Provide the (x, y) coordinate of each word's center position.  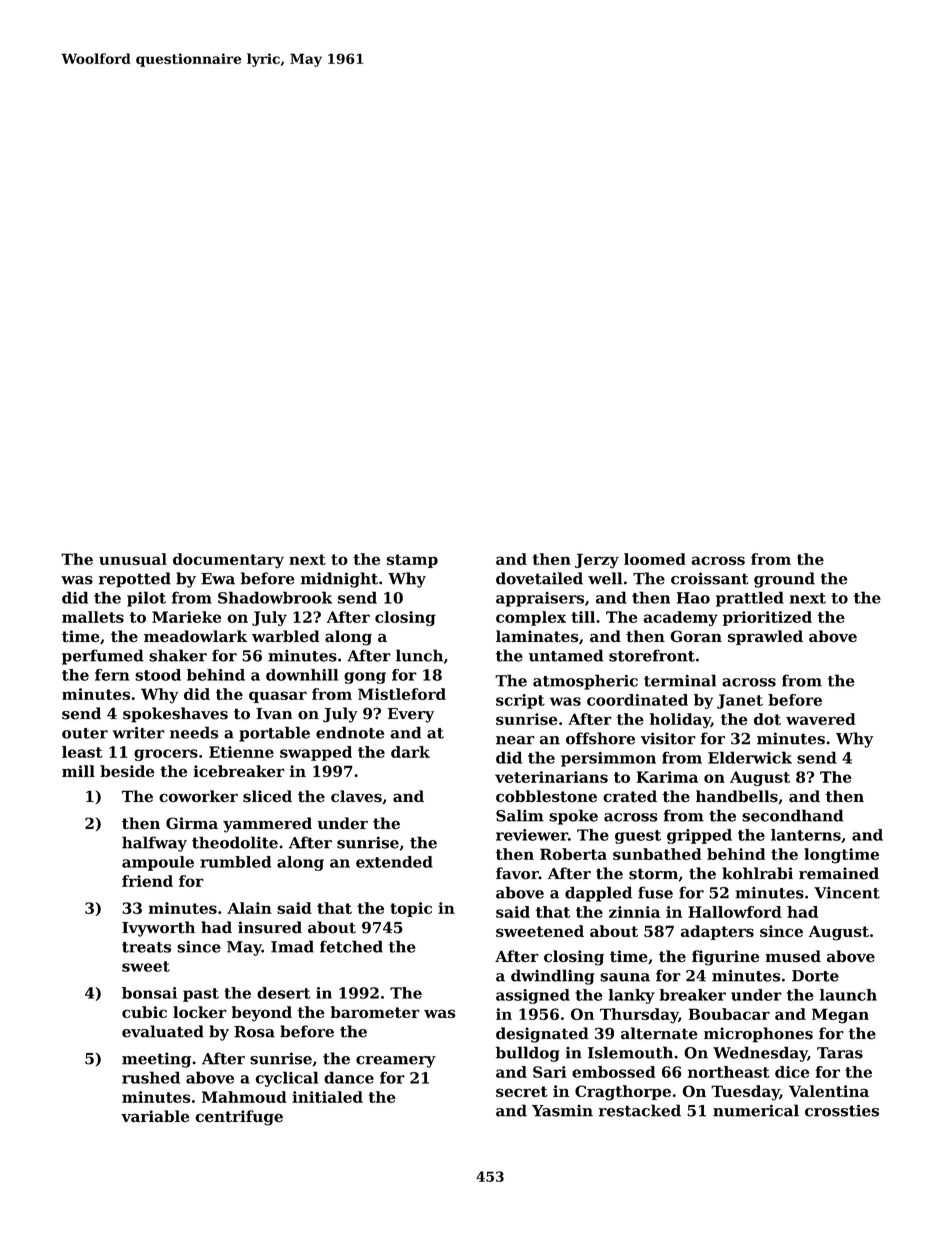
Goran (696, 636)
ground (784, 580)
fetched (351, 946)
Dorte (815, 976)
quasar (278, 697)
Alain (249, 908)
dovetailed (539, 578)
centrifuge (239, 1118)
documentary (228, 561)
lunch (419, 655)
